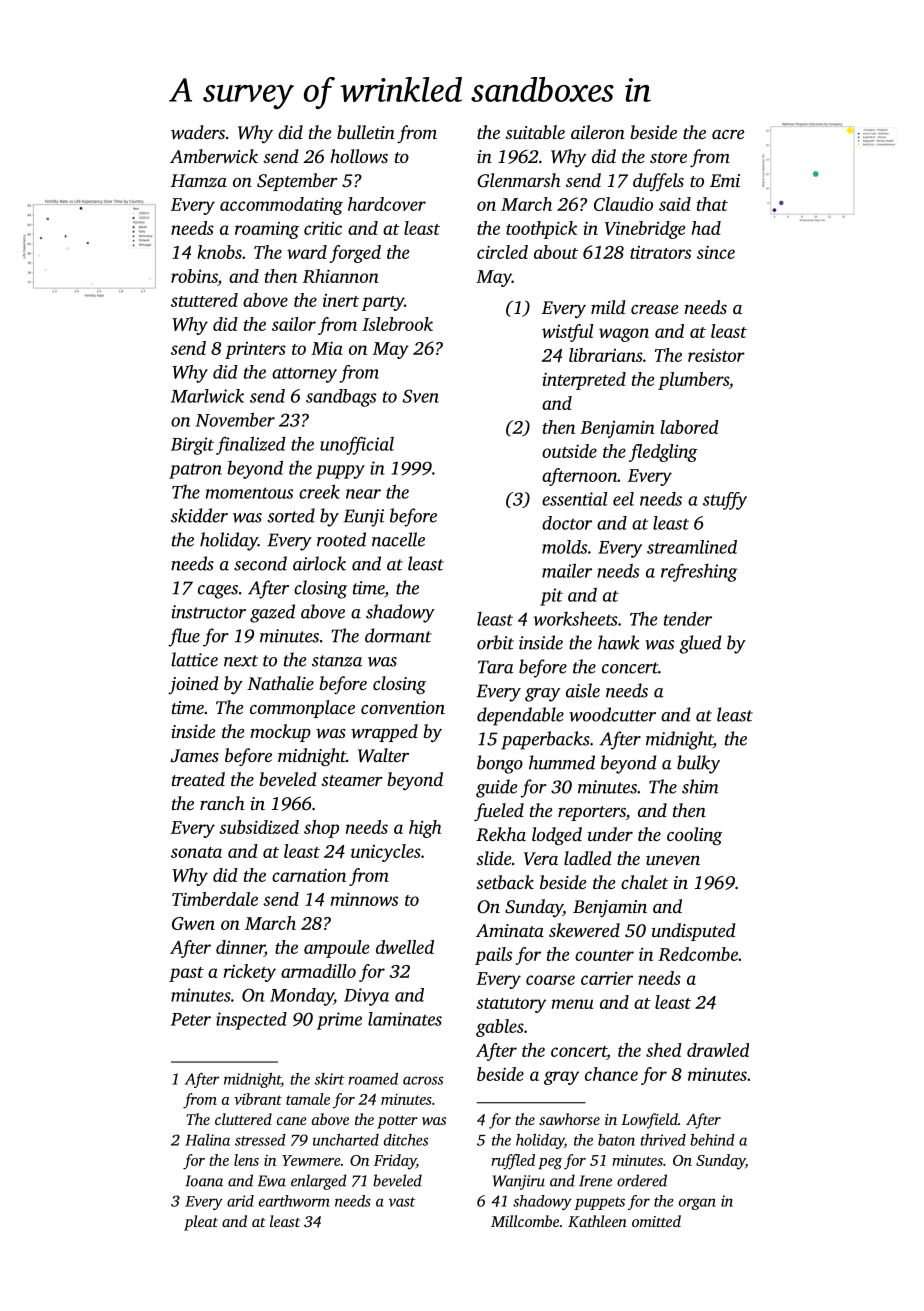 The image size is (924, 1311). I want to click on drawled, so click(718, 1050).
